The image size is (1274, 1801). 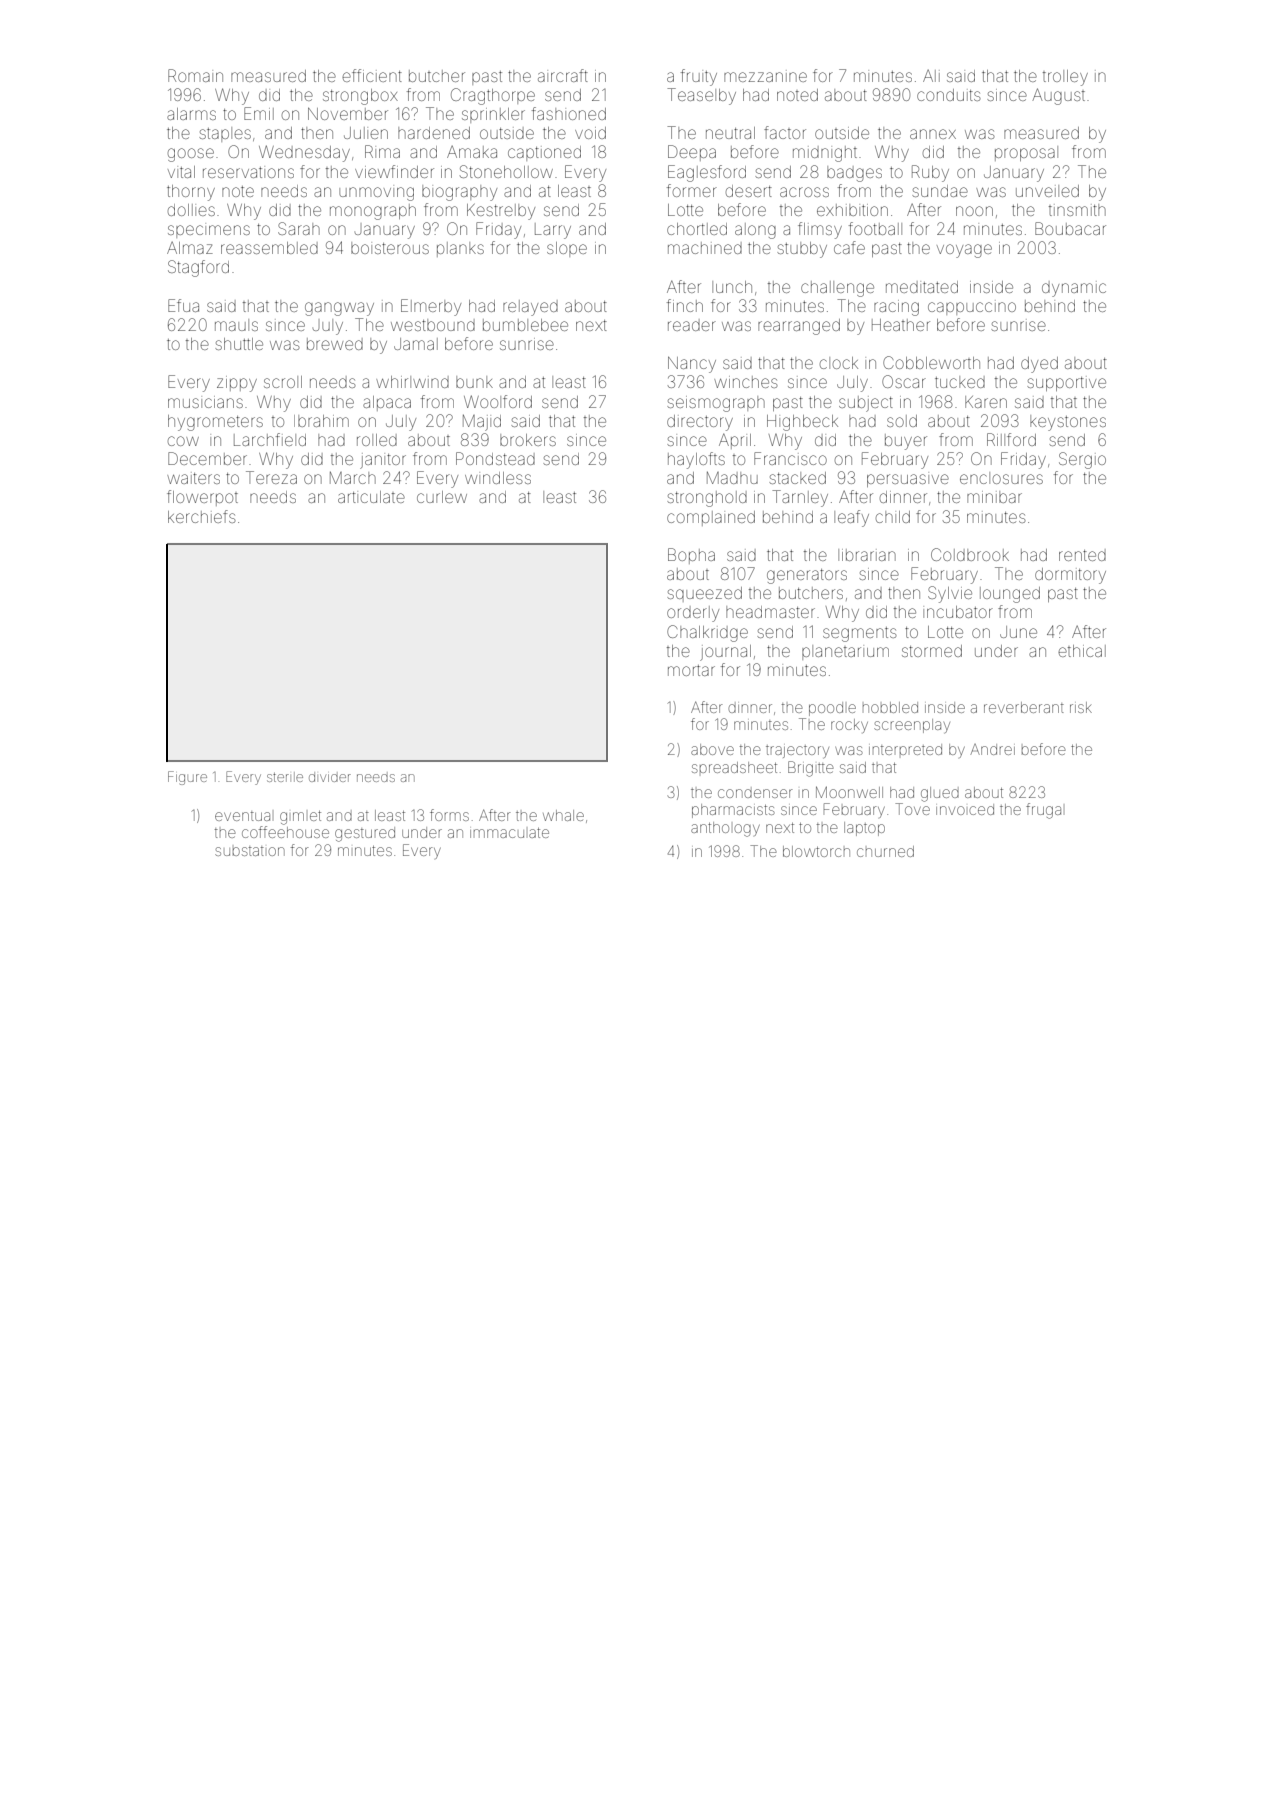 What do you see at coordinates (498, 478) in the screenshot?
I see `windless` at bounding box center [498, 478].
